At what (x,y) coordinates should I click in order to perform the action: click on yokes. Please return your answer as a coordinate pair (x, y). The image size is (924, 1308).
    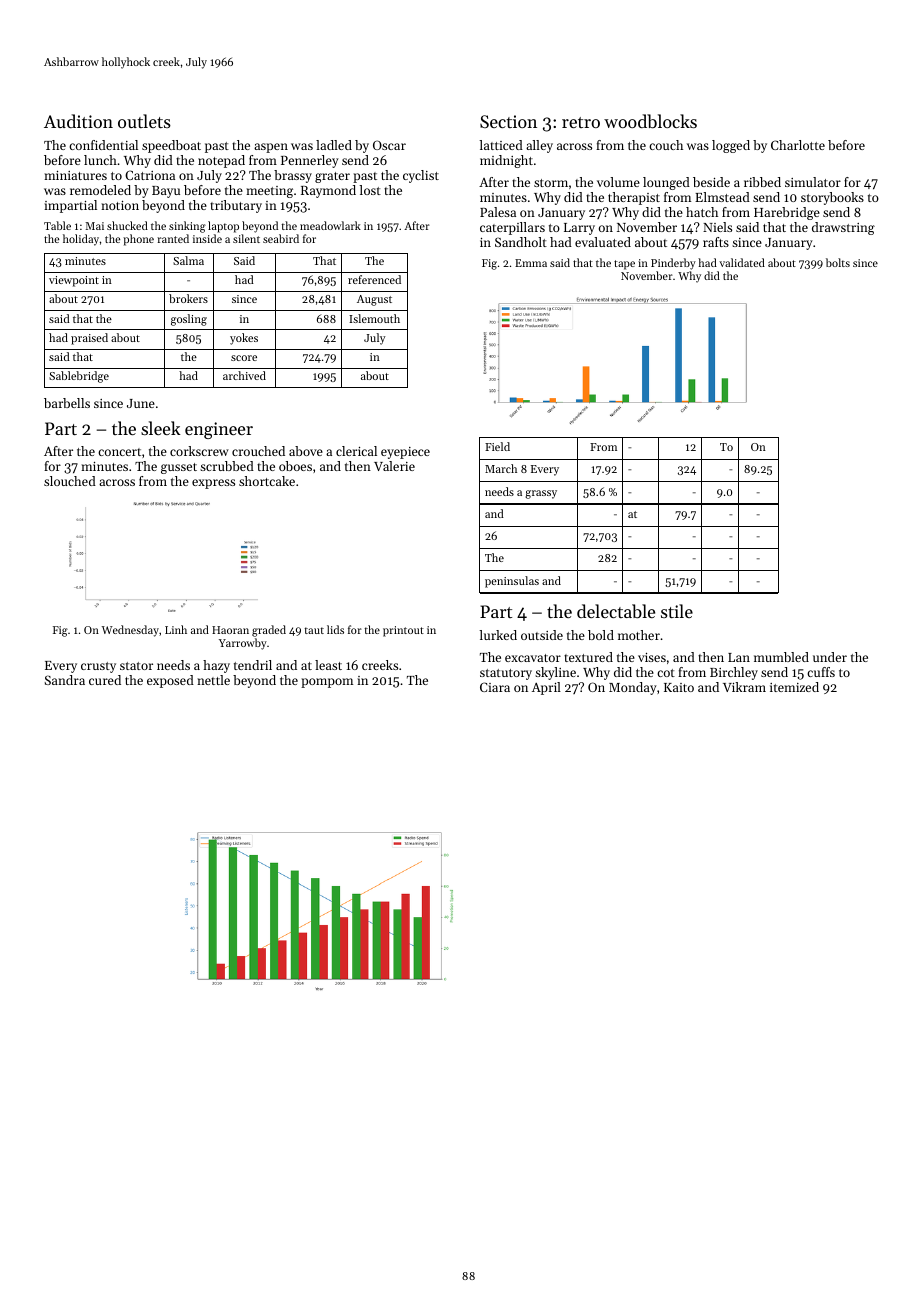
    Looking at the image, I should click on (244, 339).
